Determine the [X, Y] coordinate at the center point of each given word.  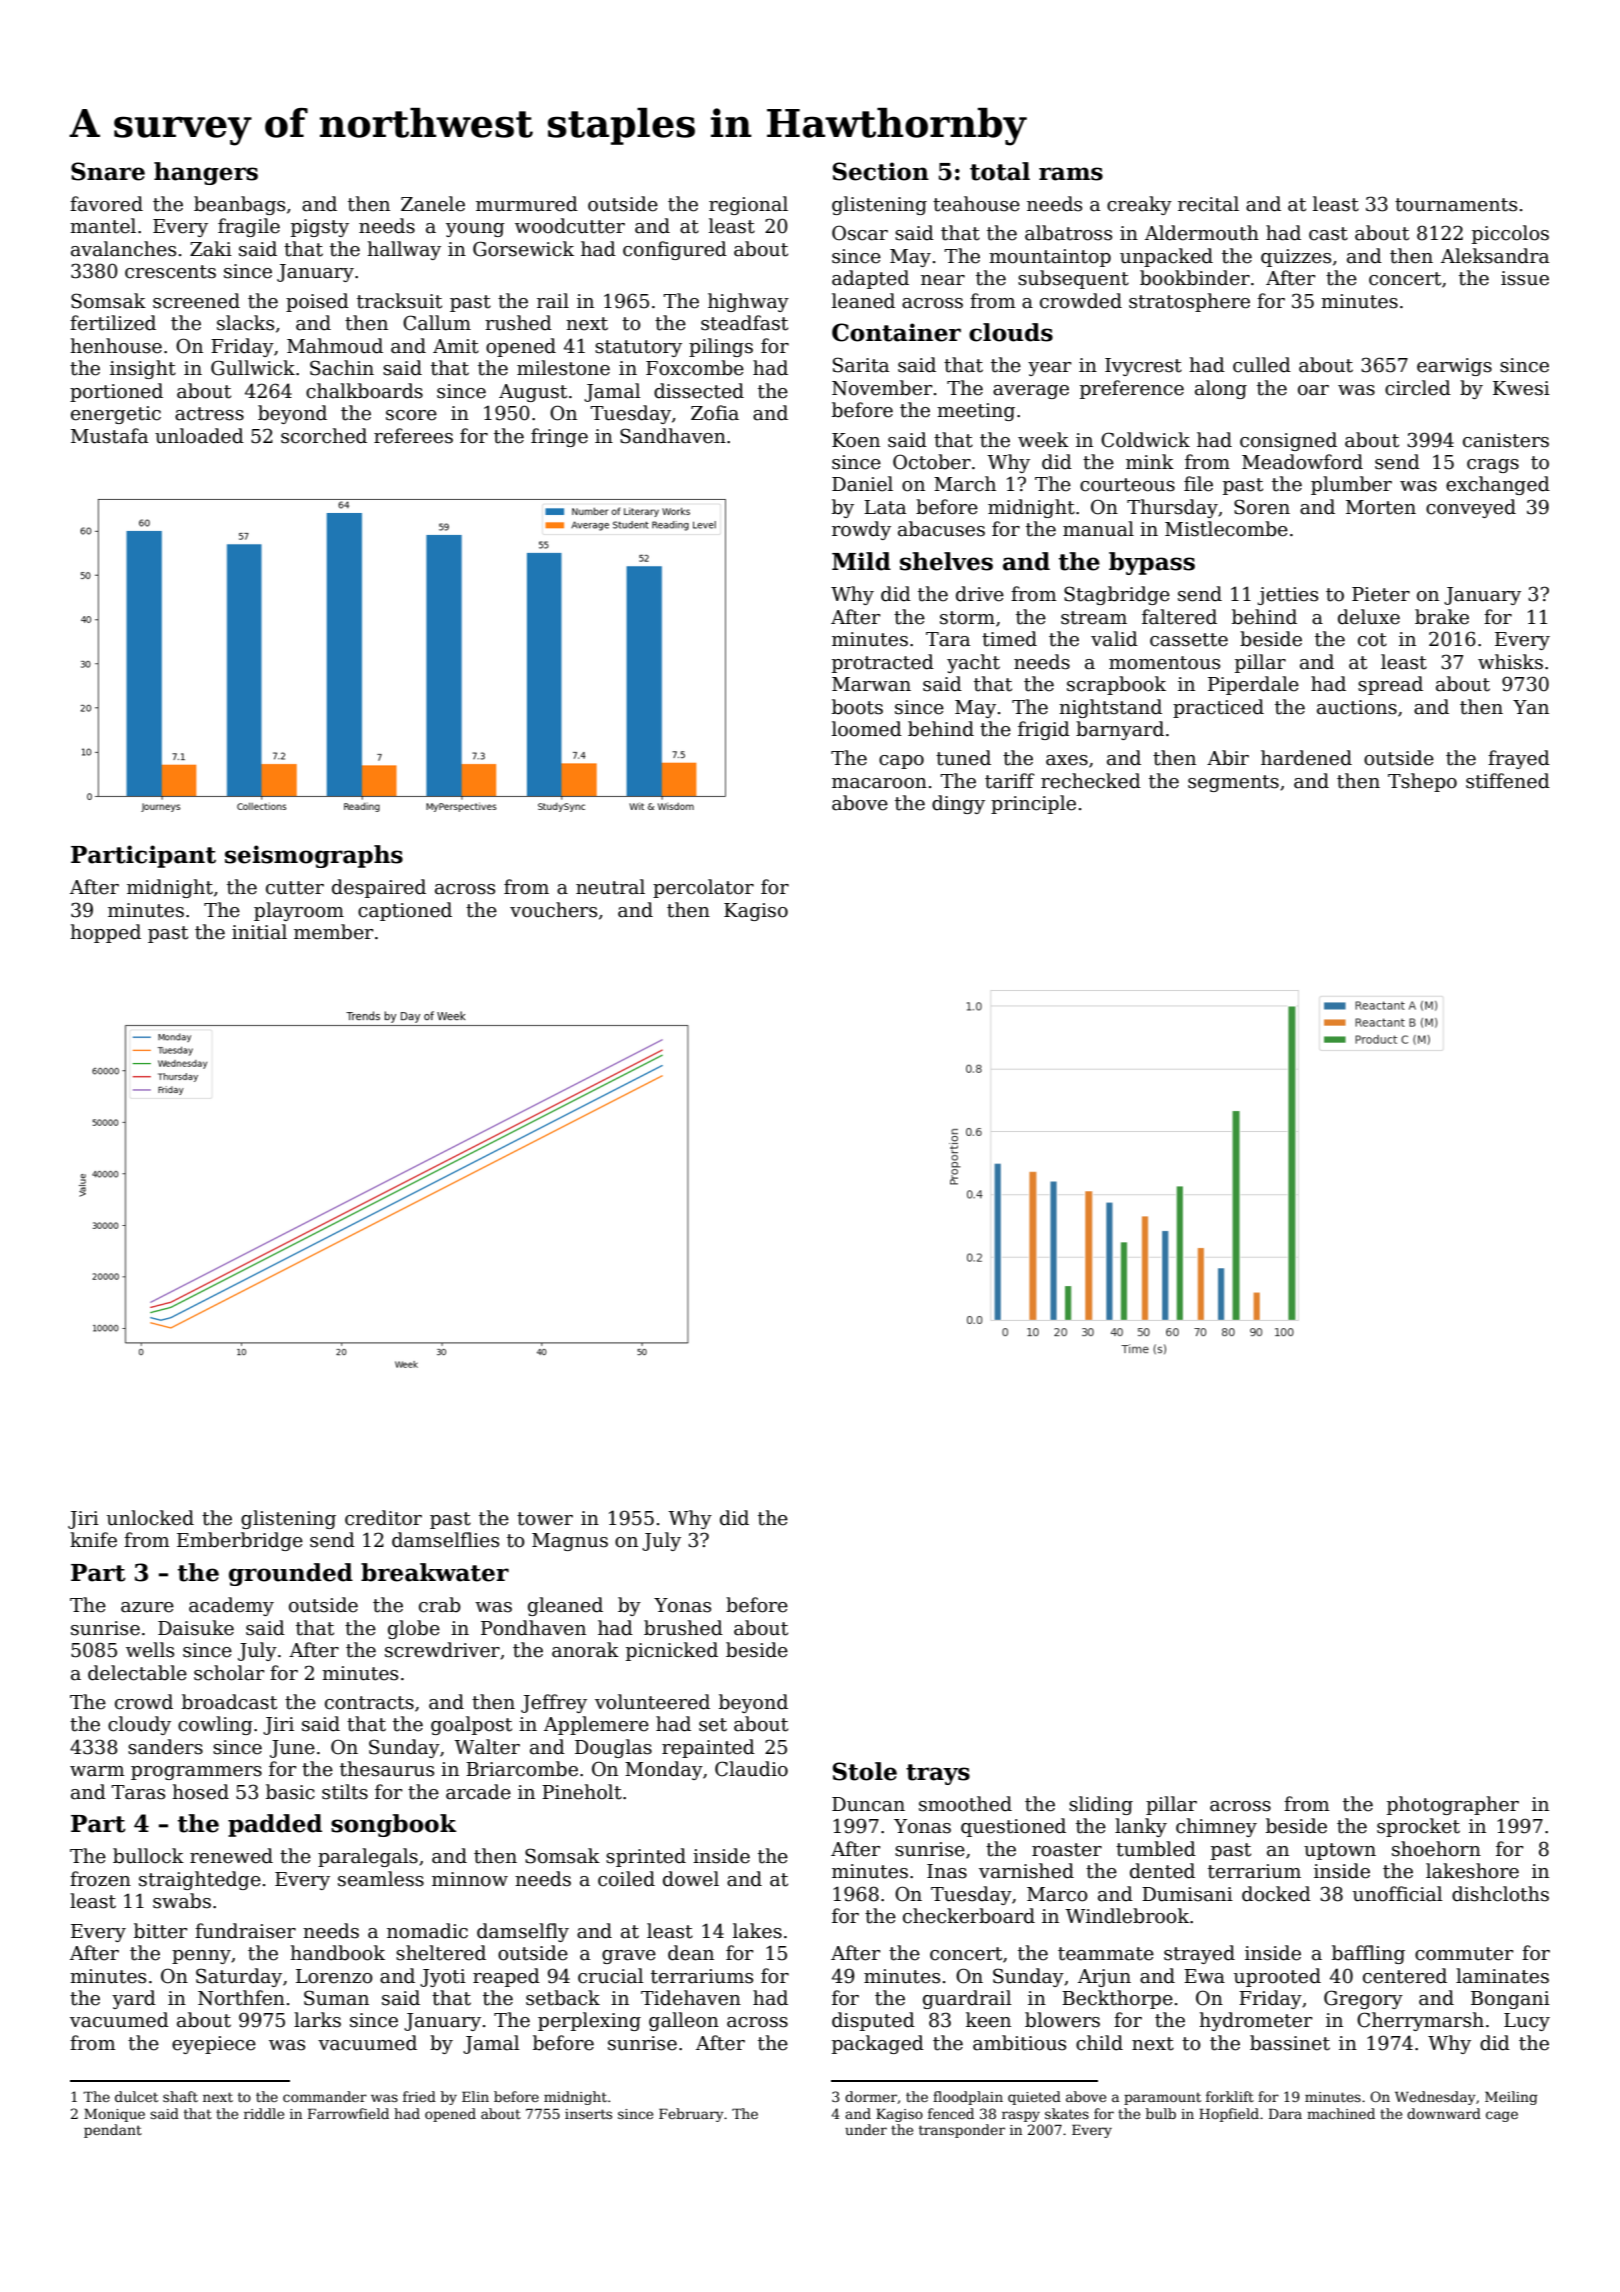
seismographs [314, 856]
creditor [383, 1518]
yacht [973, 663]
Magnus [570, 1542]
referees [413, 436]
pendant [113, 2131]
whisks [1510, 662]
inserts [588, 2114]
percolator [703, 888]
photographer [1453, 1805]
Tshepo [1422, 782]
